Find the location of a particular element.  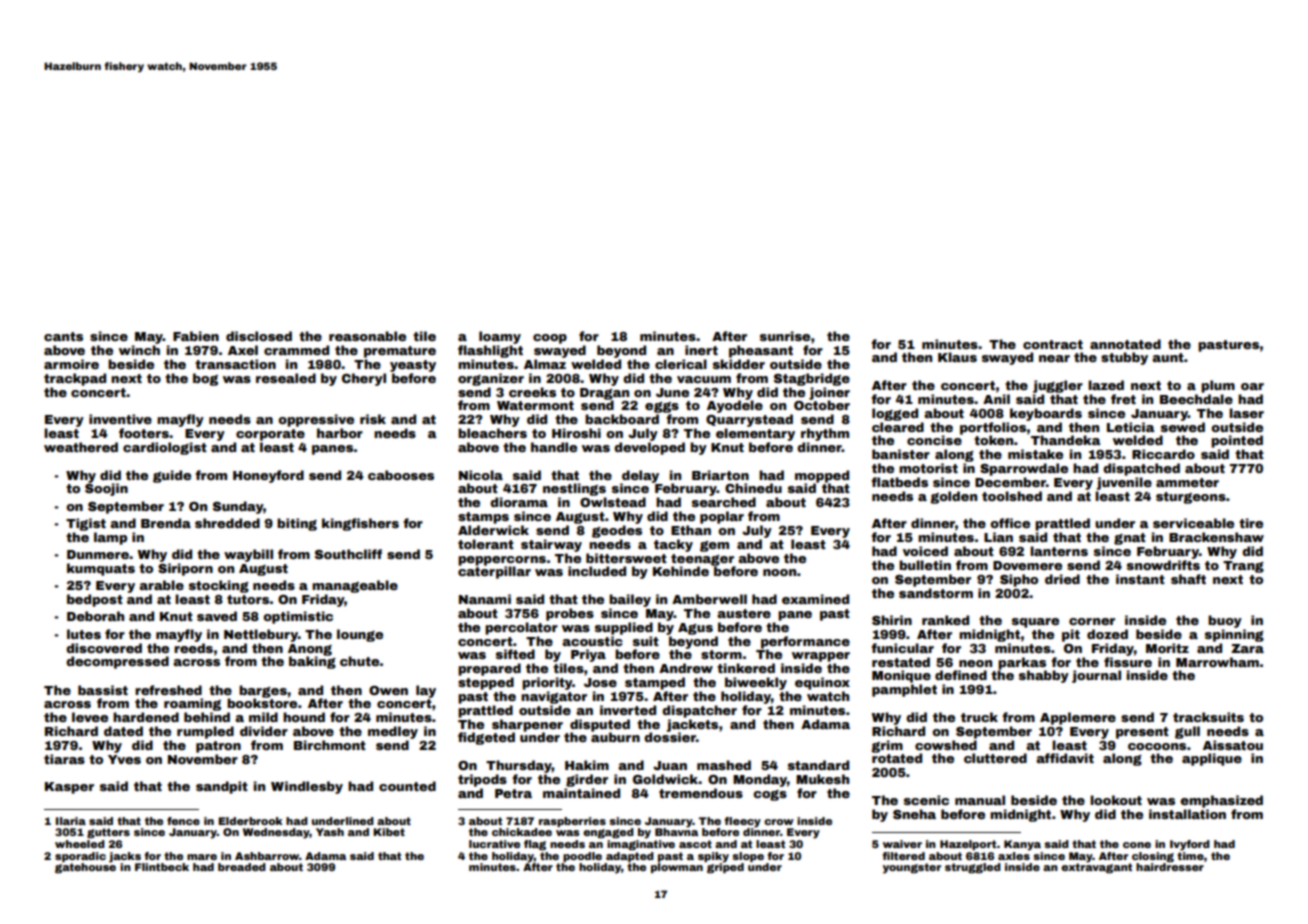

gatehouse is located at coordinates (85, 868).
